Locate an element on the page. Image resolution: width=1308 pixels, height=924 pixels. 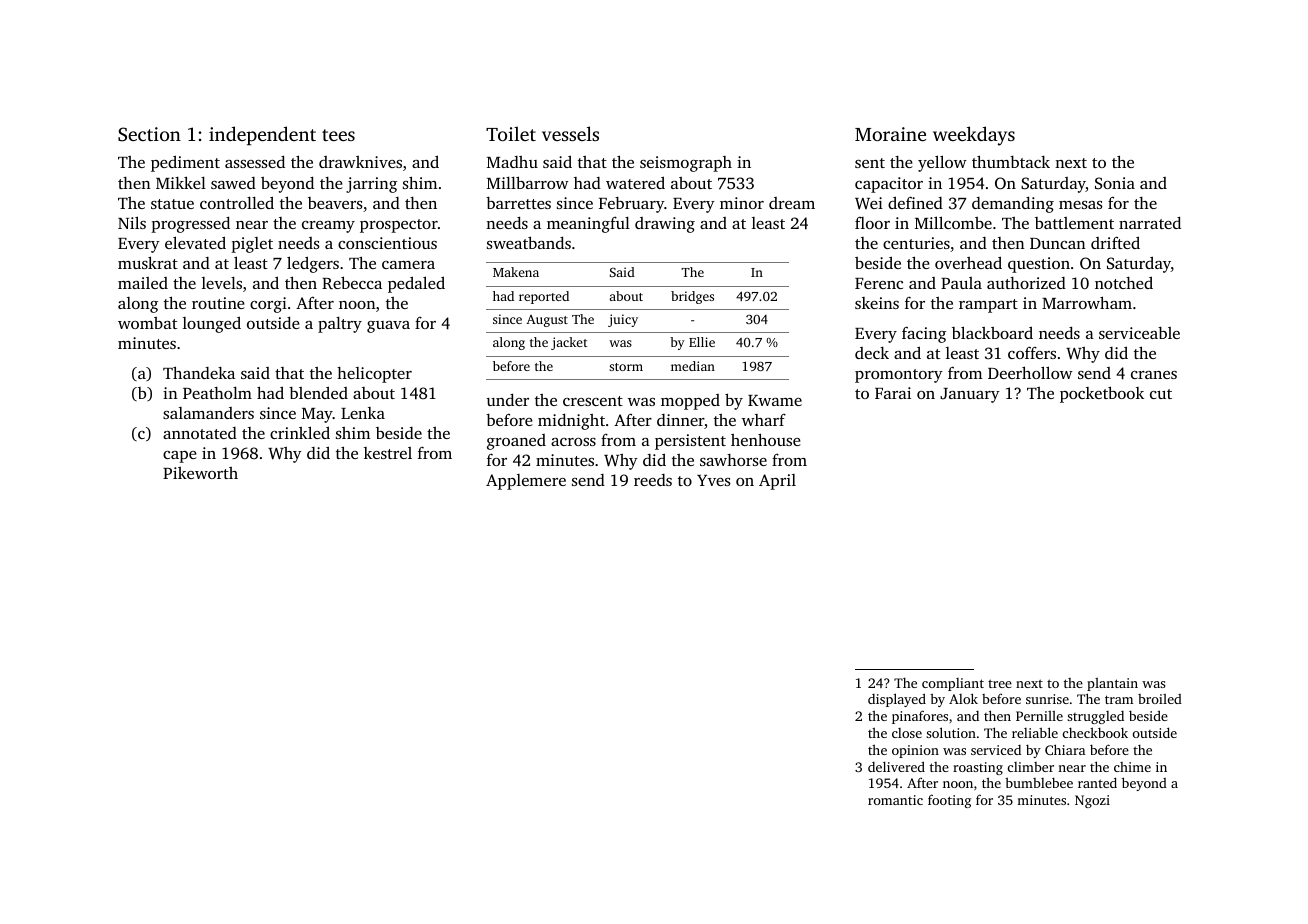
Moraine is located at coordinates (890, 134).
